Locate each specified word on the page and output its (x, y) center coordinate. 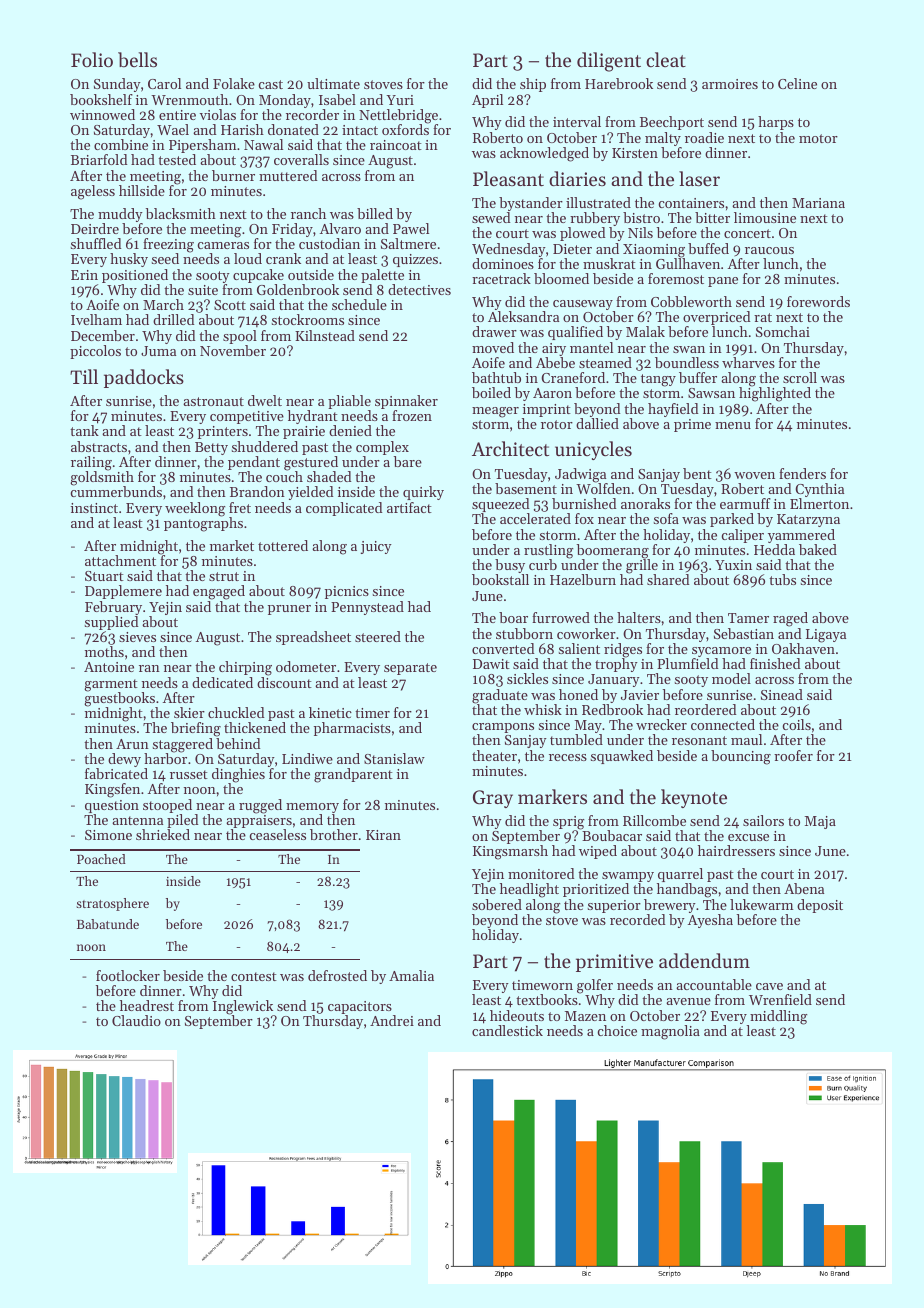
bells (137, 60)
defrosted (337, 975)
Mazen (585, 1016)
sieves (137, 637)
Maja (820, 822)
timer (372, 713)
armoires (730, 84)
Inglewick (243, 1007)
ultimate (333, 83)
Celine (797, 83)
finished (775, 663)
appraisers (259, 821)
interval (577, 121)
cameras (223, 245)
